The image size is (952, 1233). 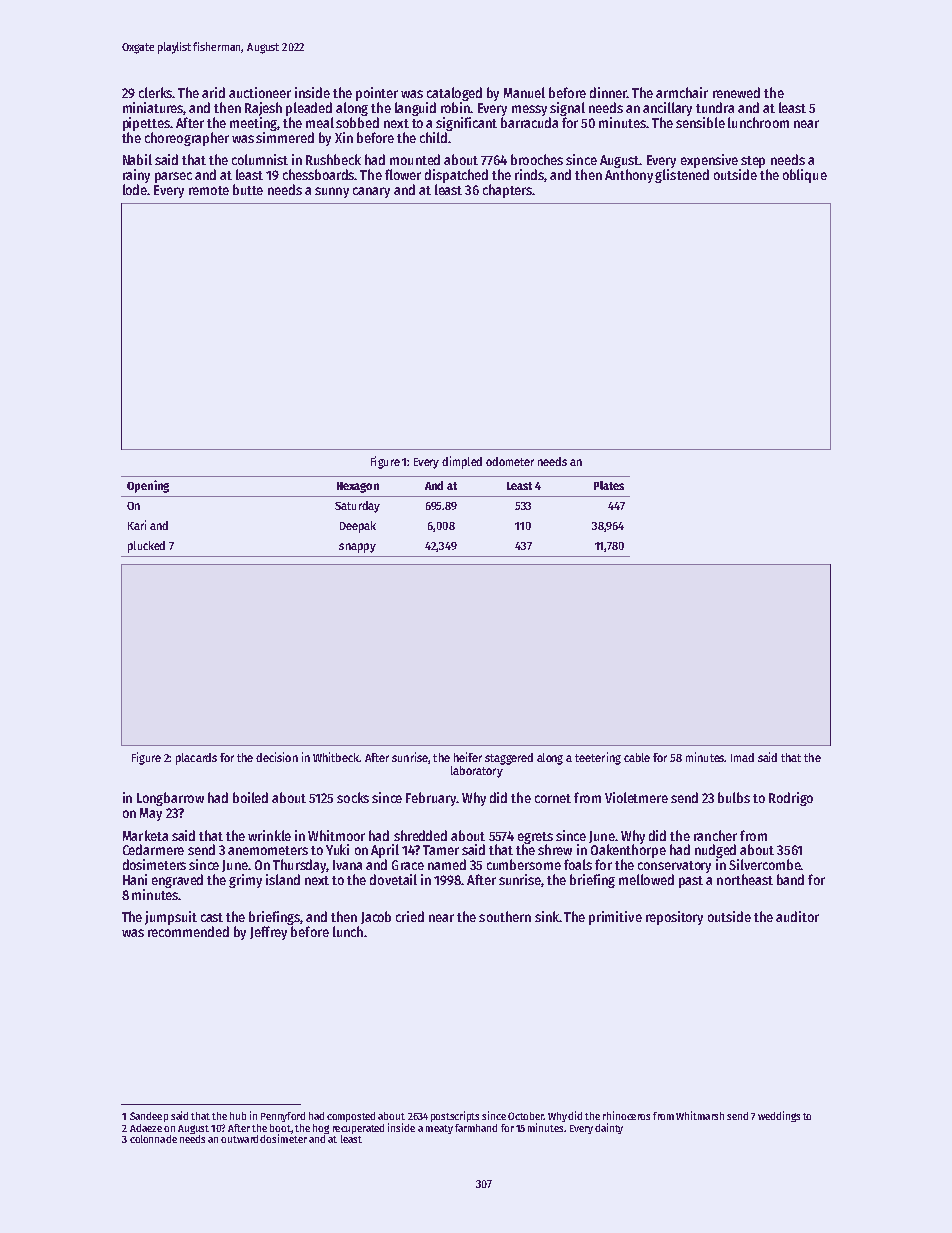 I want to click on armchair, so click(x=682, y=92).
